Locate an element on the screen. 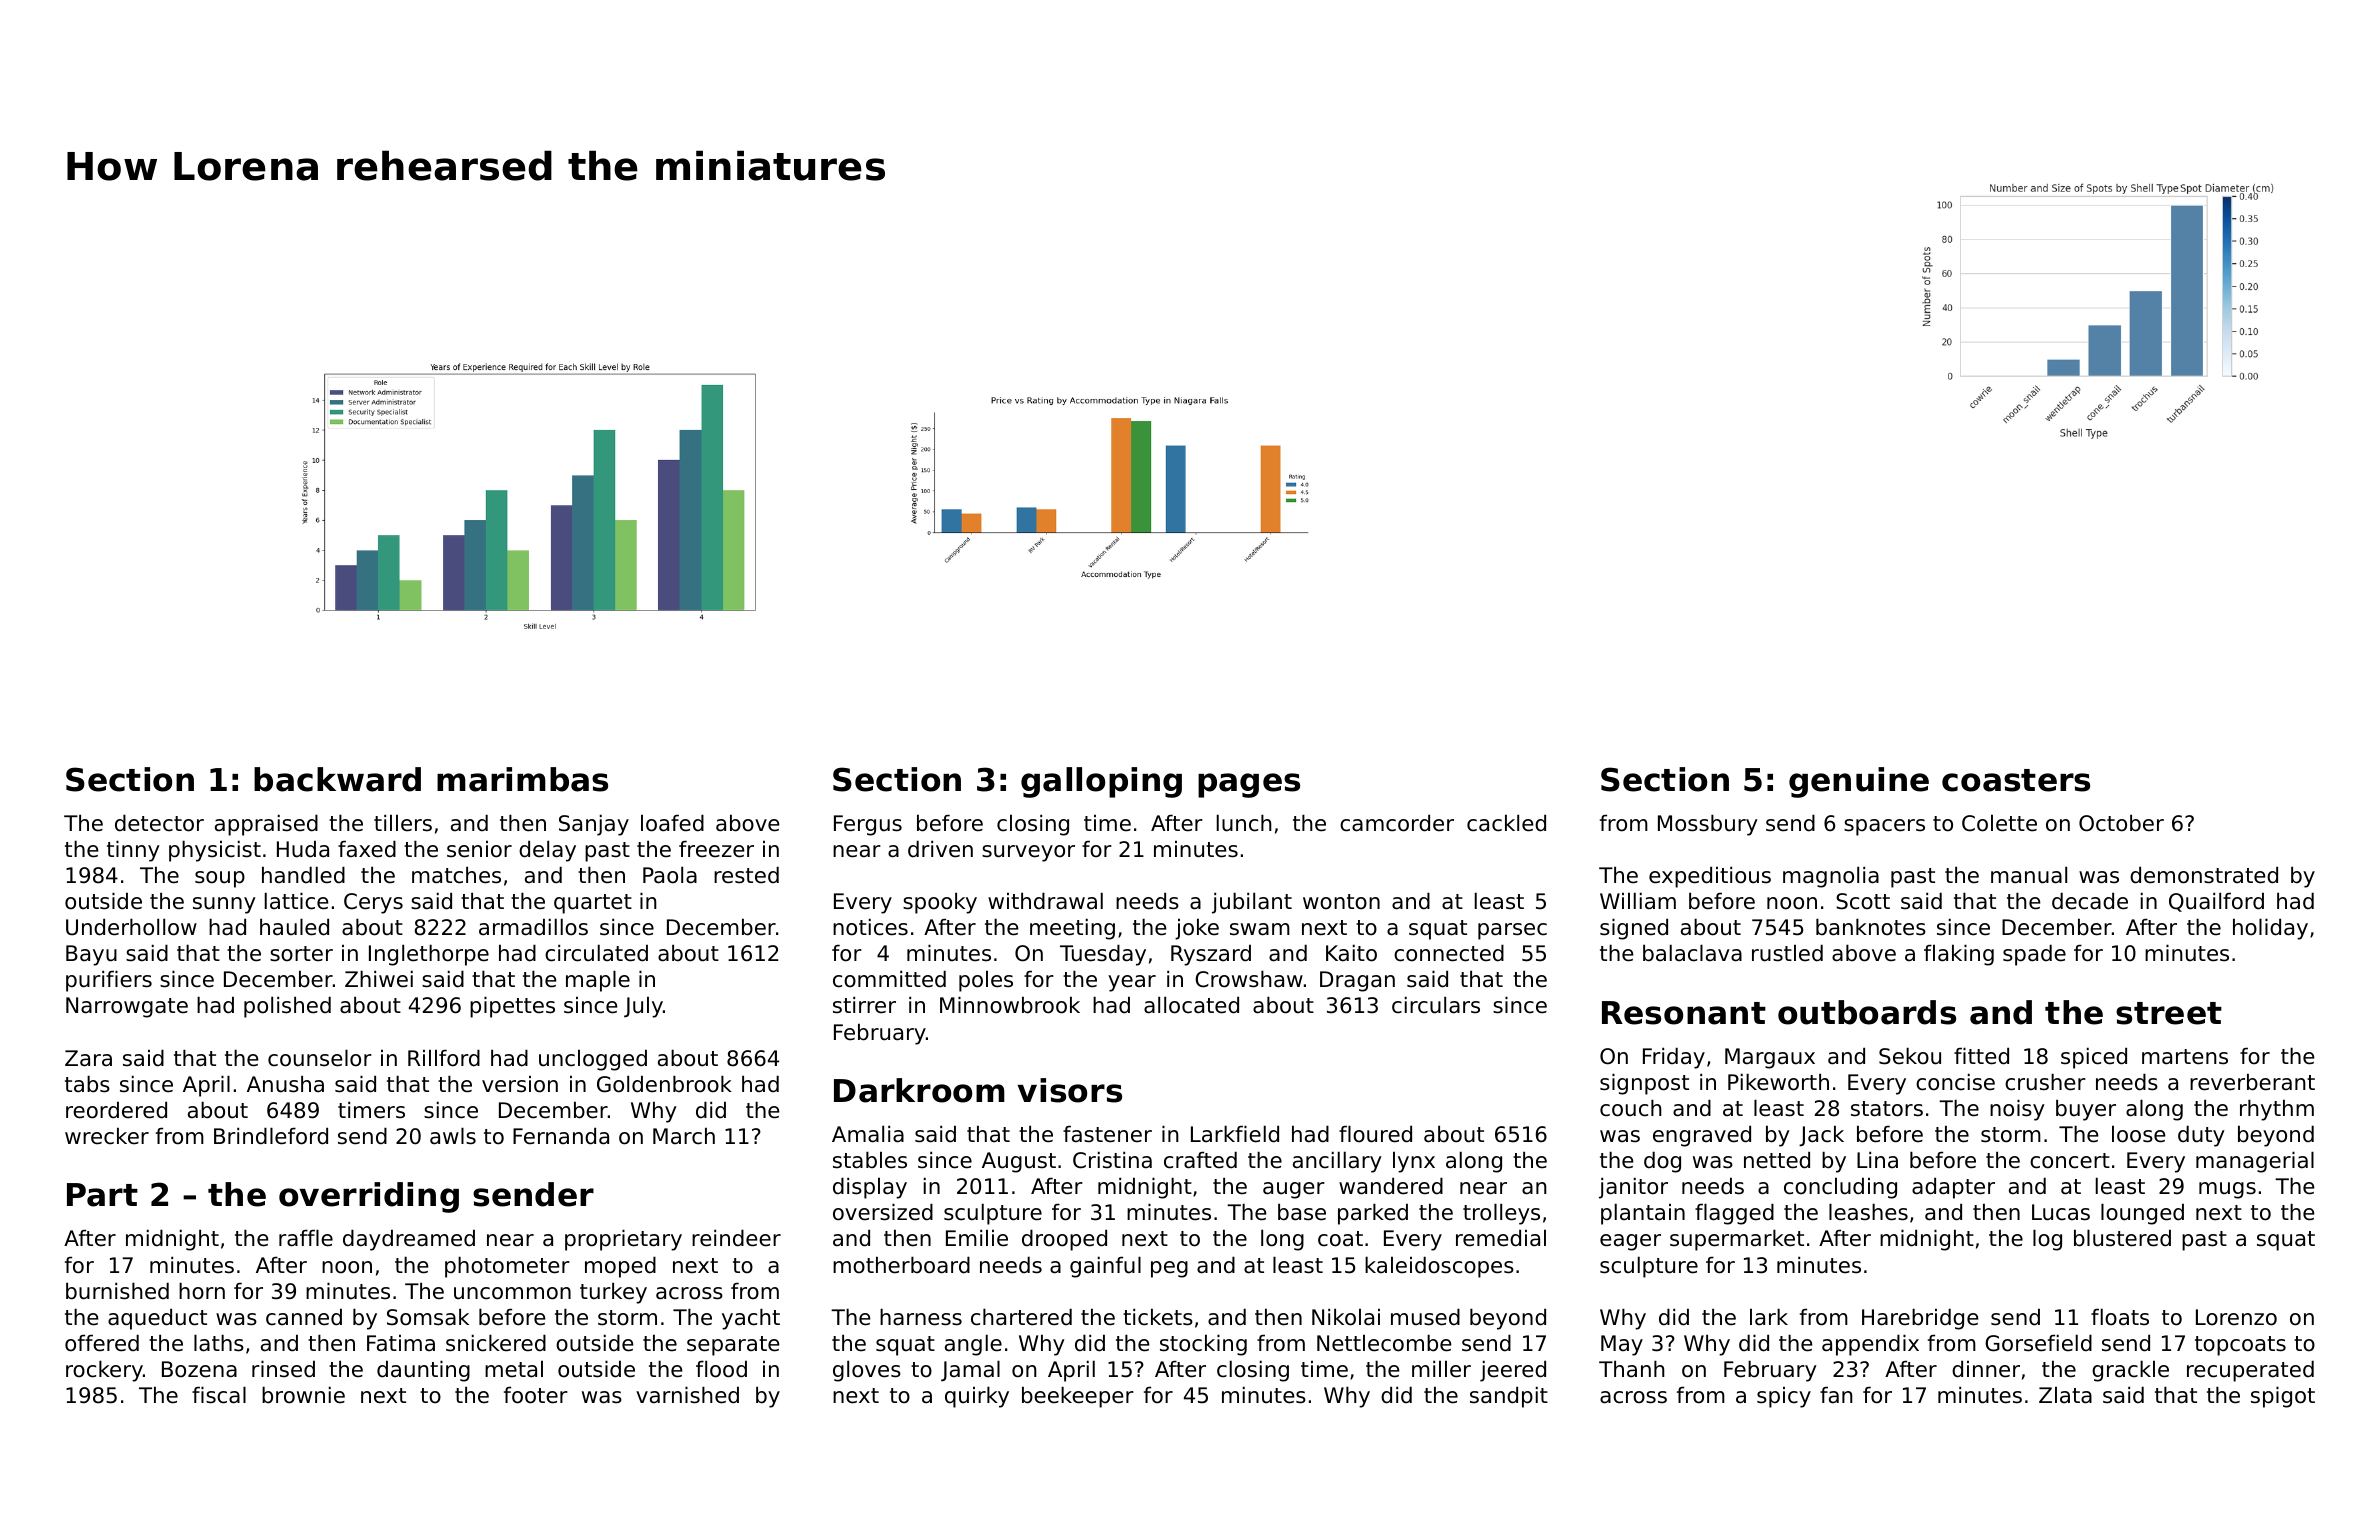  galloping is located at coordinates (1101, 782).
